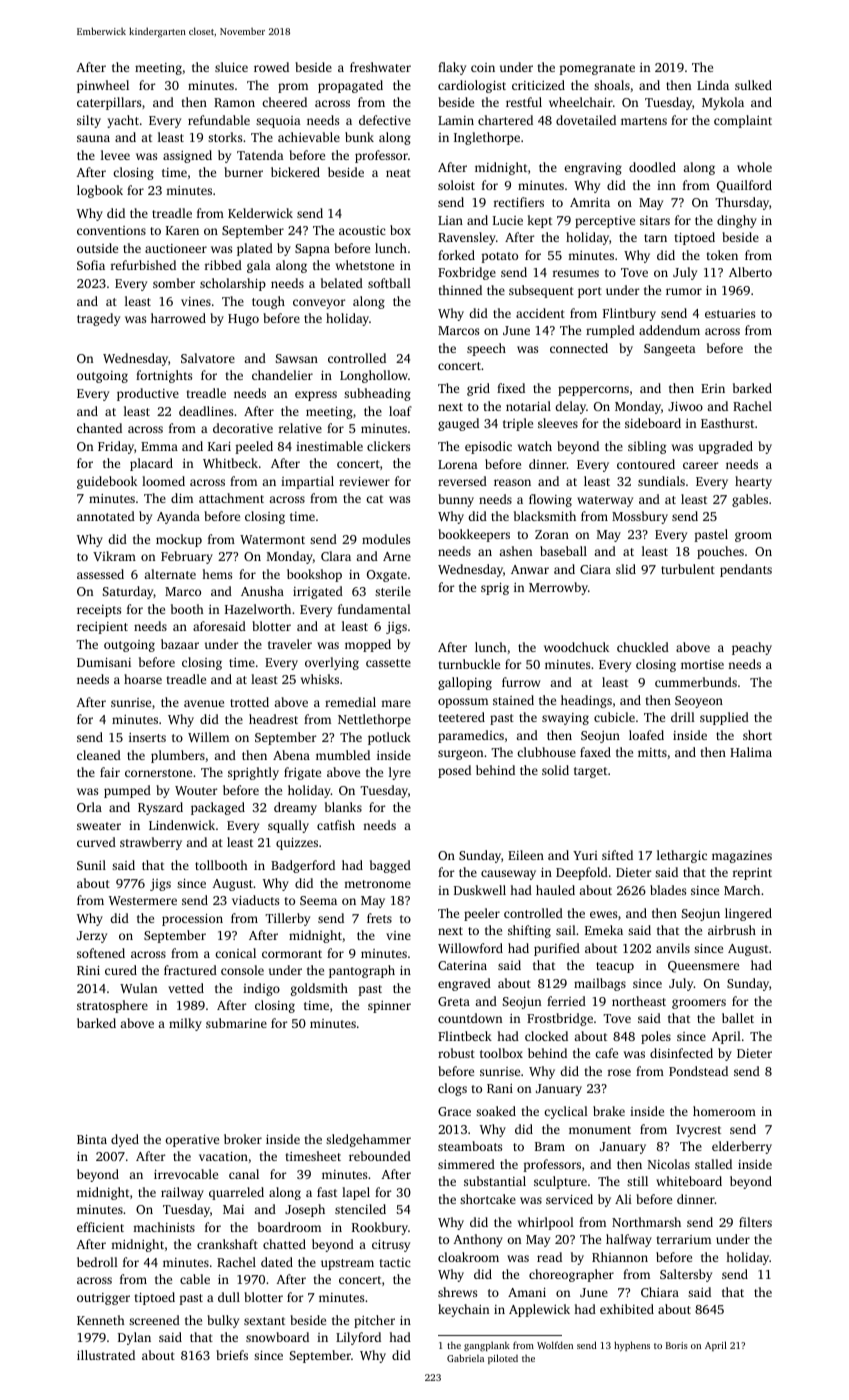 This document has height=1400, width=849. What do you see at coordinates (660, 1292) in the document?
I see `Chiara` at bounding box center [660, 1292].
